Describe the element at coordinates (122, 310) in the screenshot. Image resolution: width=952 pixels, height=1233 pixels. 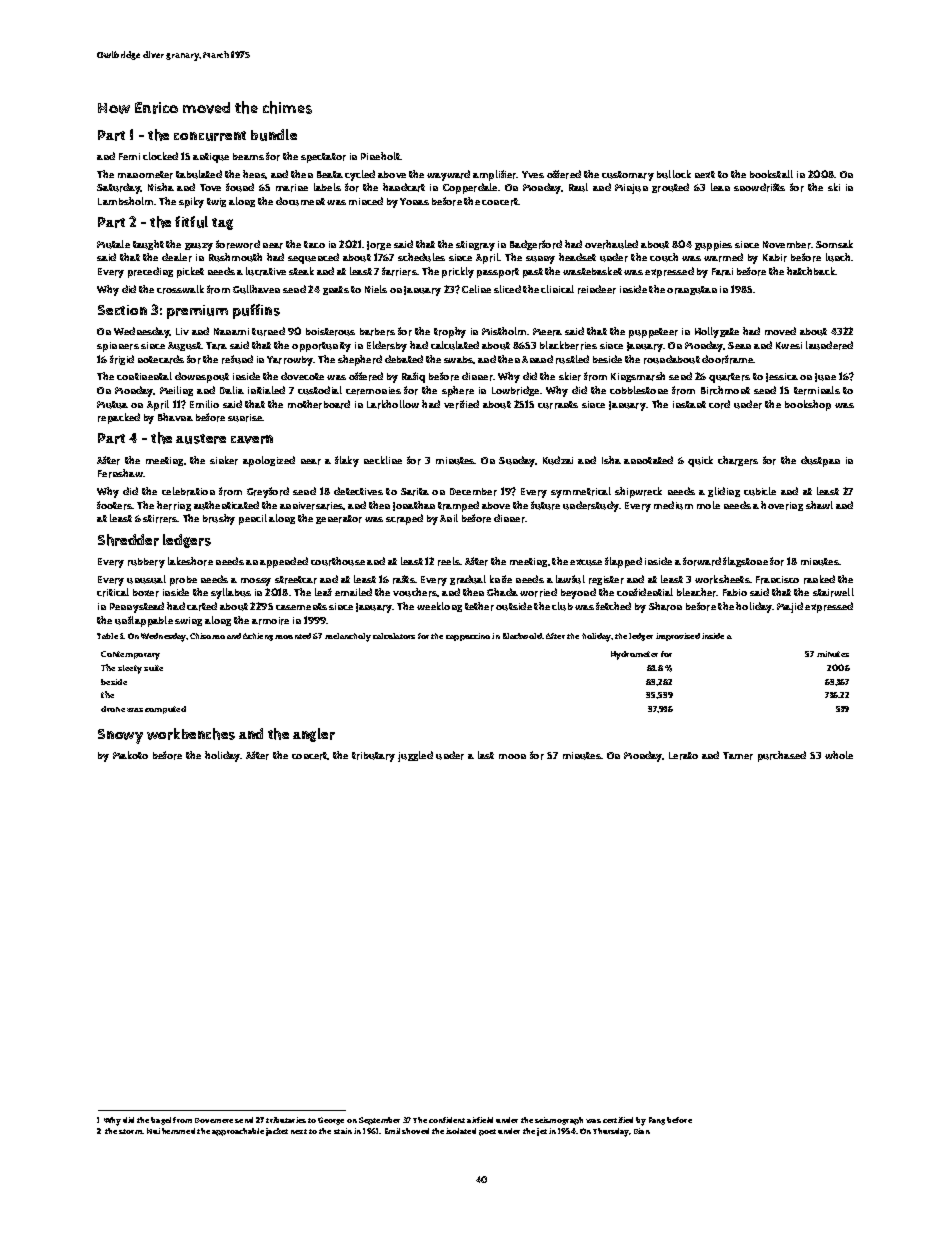
I see `Section` at that location.
